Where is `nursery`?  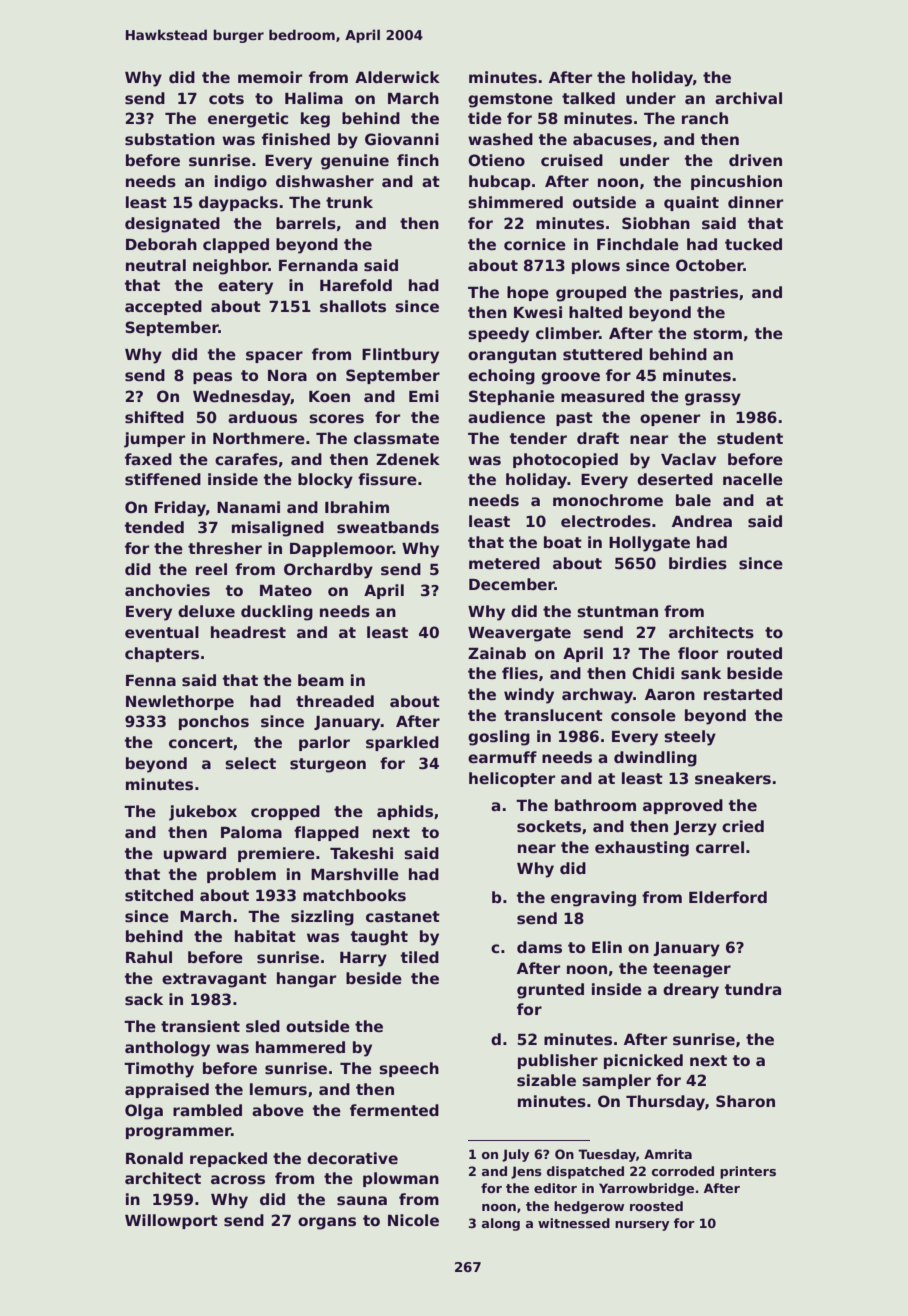
nursery is located at coordinates (642, 1226).
